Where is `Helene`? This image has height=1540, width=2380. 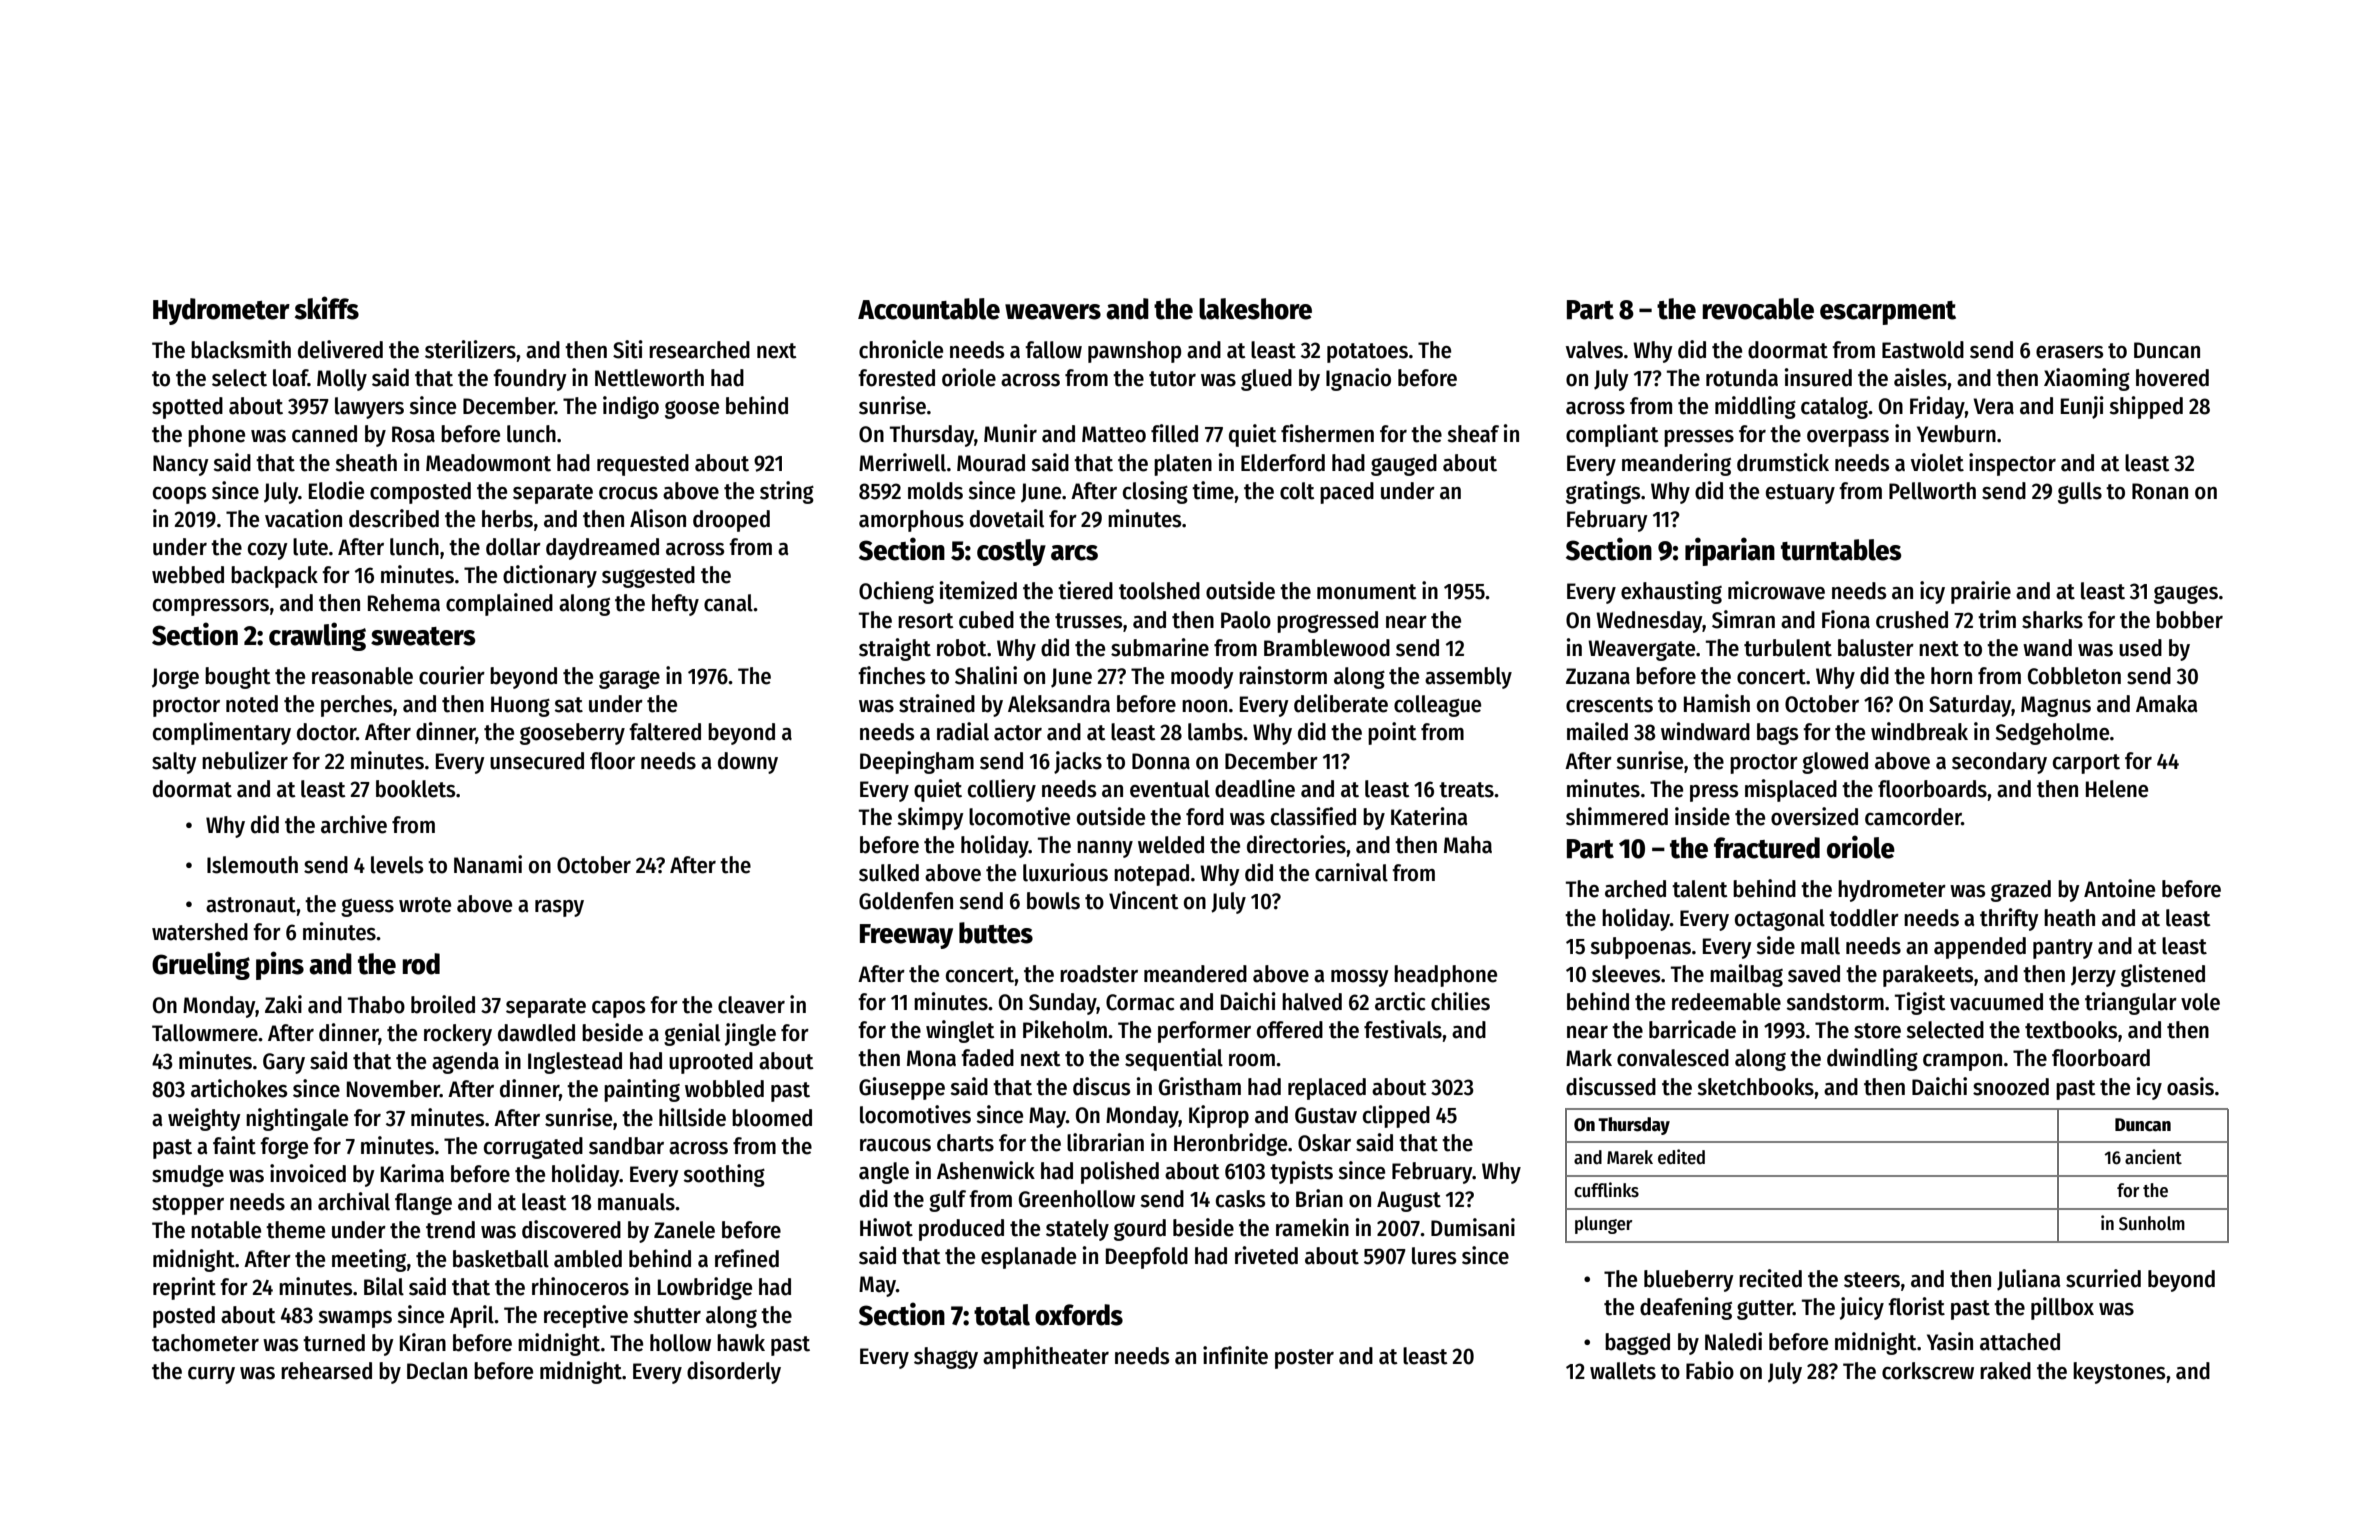 Helene is located at coordinates (2117, 789).
